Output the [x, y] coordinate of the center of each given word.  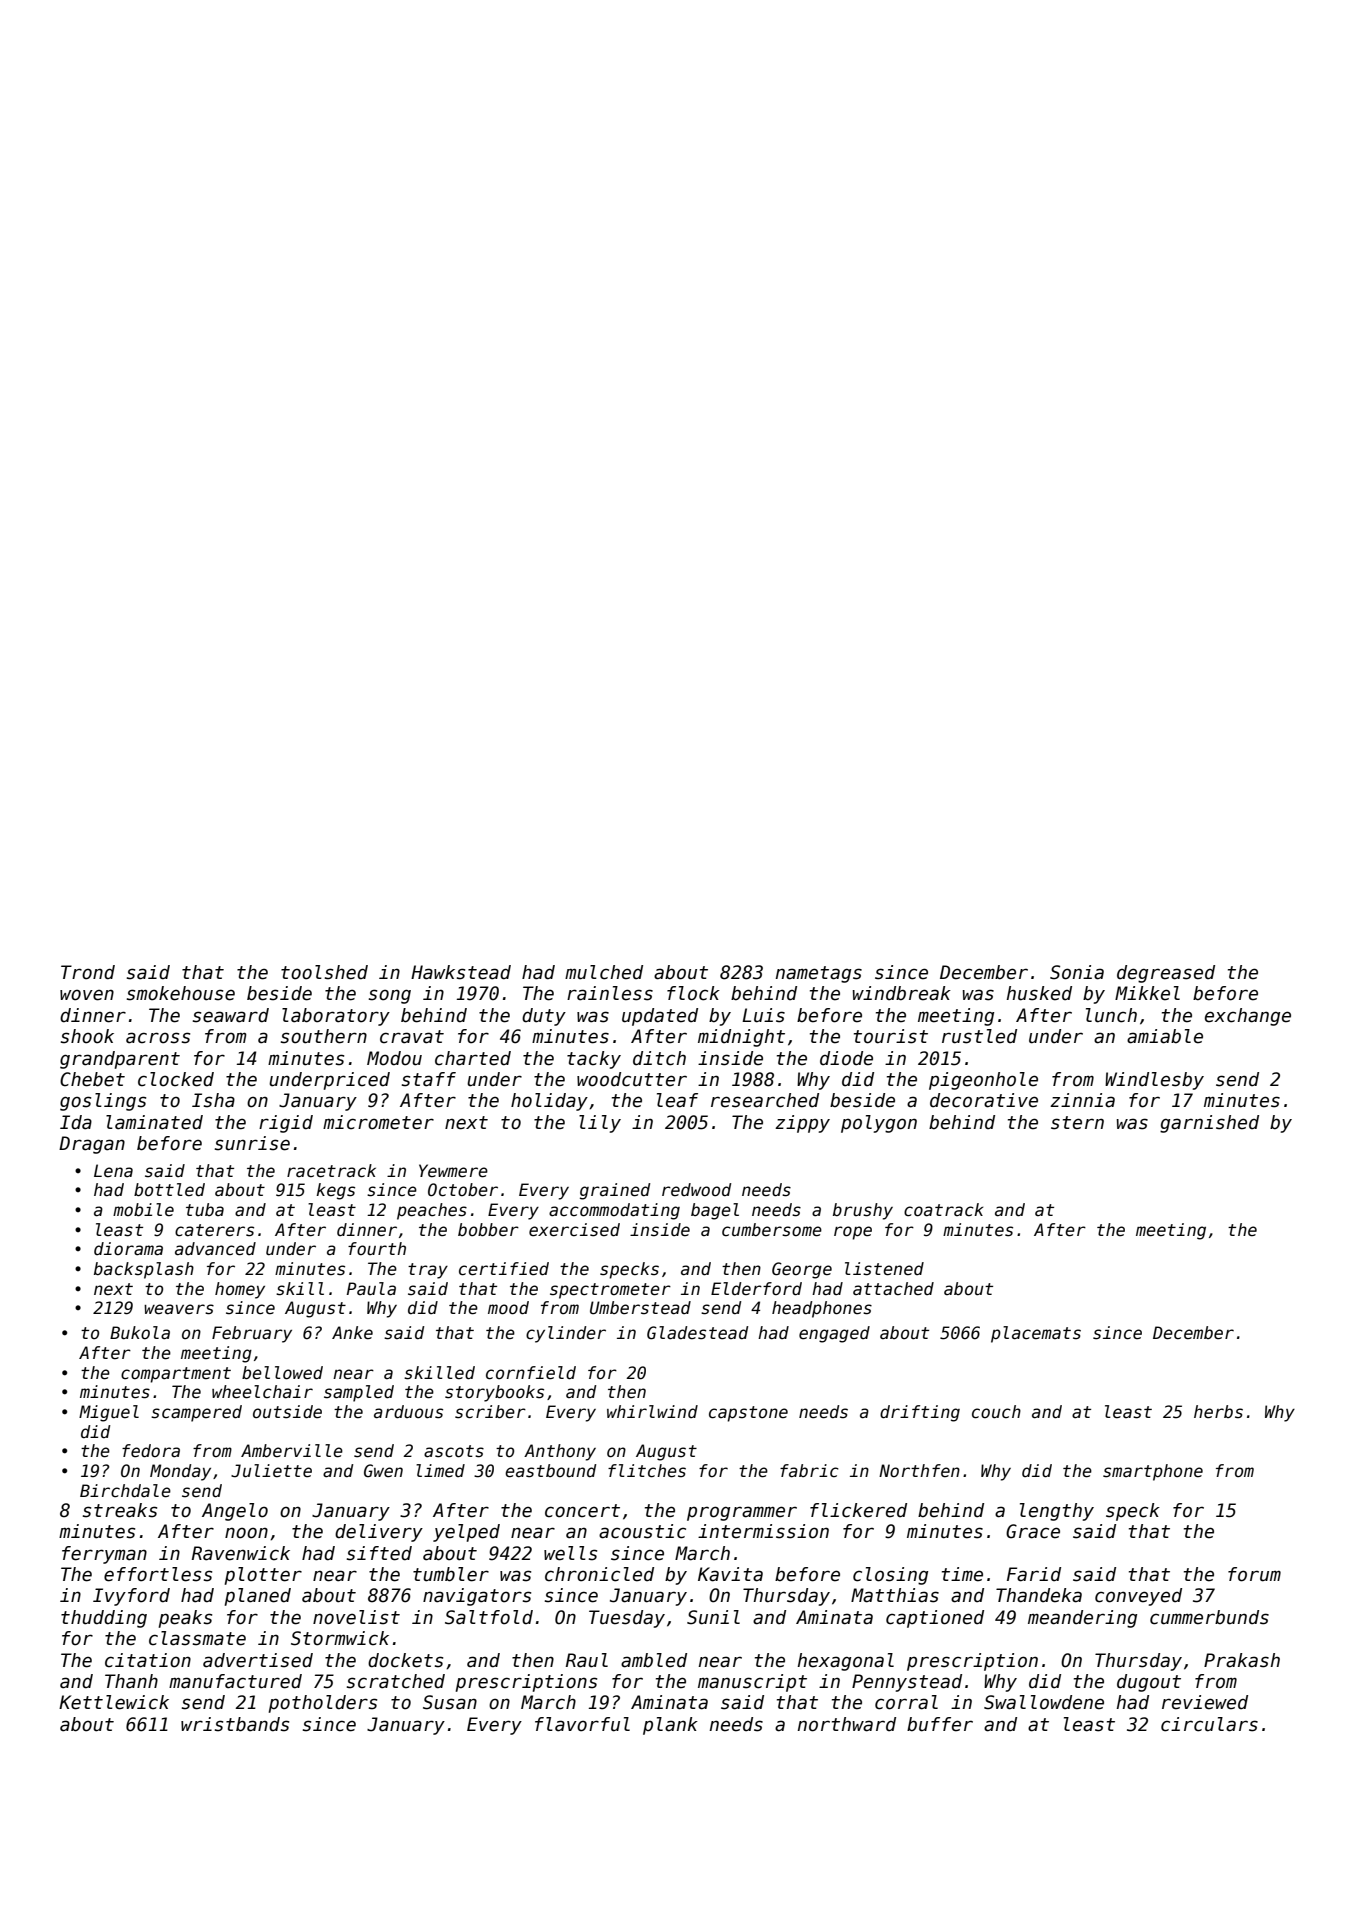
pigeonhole [983, 1081]
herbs [1218, 1412]
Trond [88, 972]
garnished [1209, 1124]
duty [544, 1017]
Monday [180, 1472]
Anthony [560, 1452]
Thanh [131, 1681]
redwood [697, 1190]
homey [240, 1290]
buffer [940, 1724]
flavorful [582, 1724]
